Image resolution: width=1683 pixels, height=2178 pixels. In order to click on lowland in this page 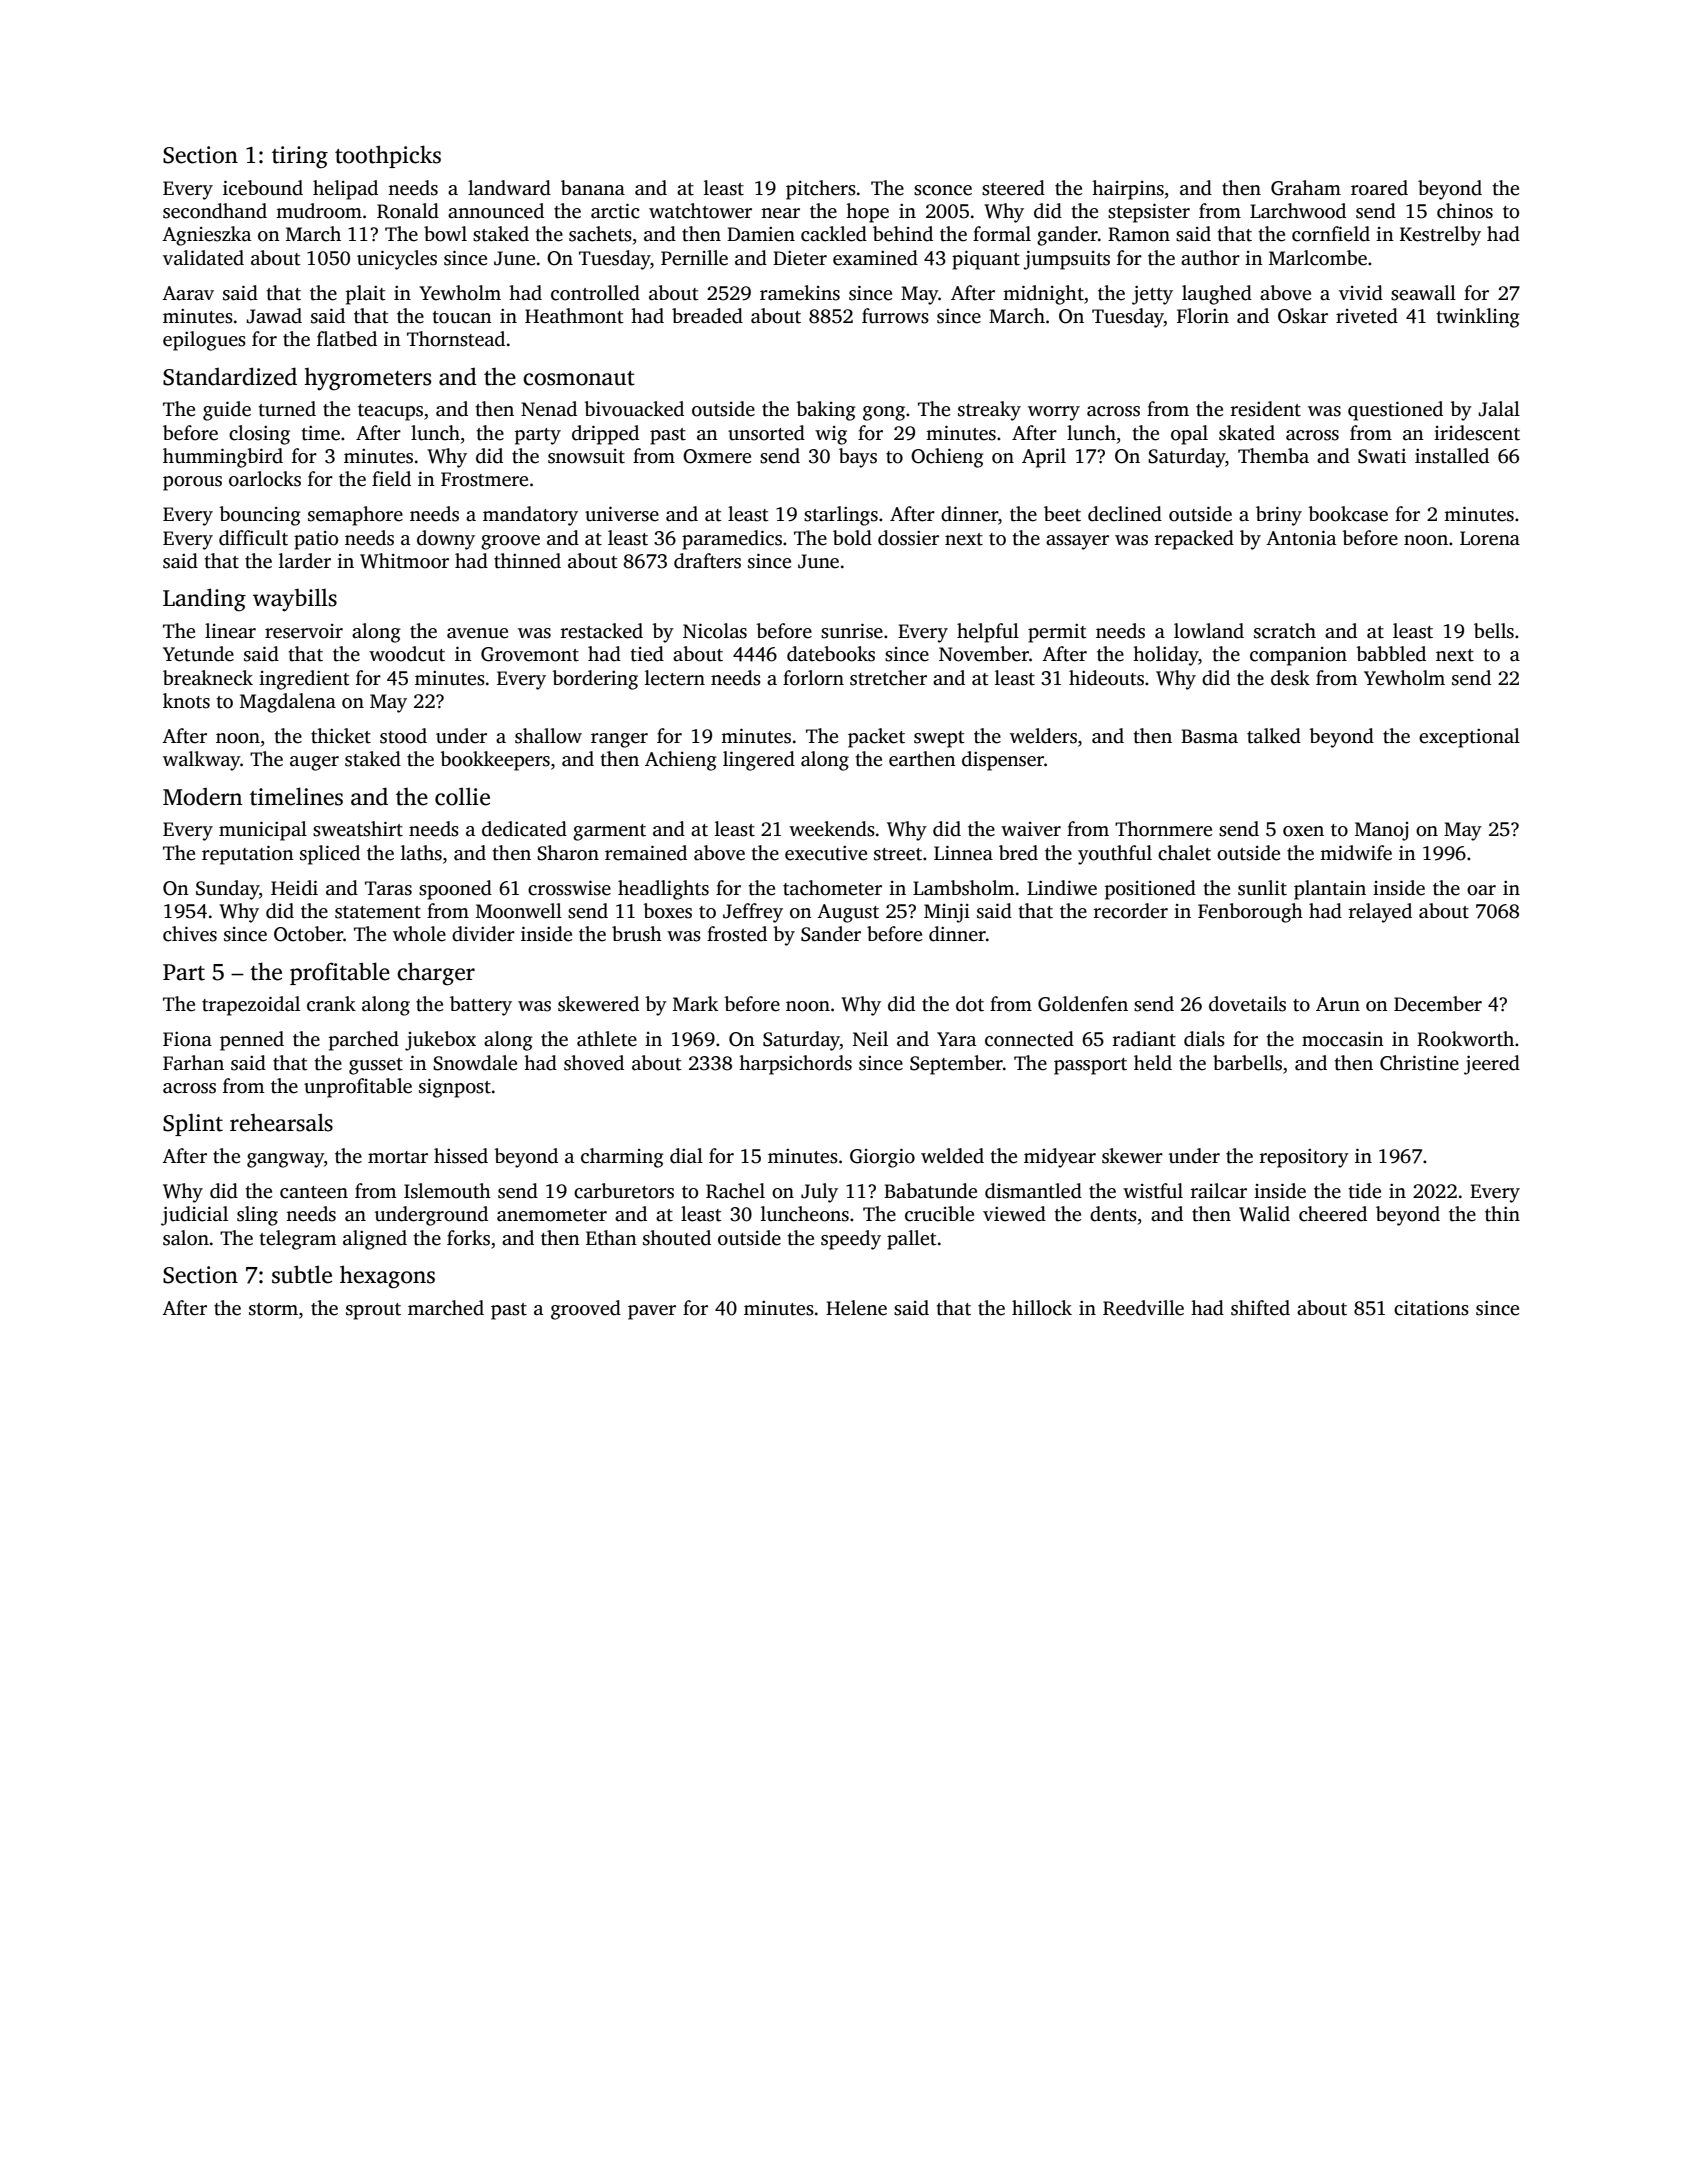, I will do `click(1209, 631)`.
